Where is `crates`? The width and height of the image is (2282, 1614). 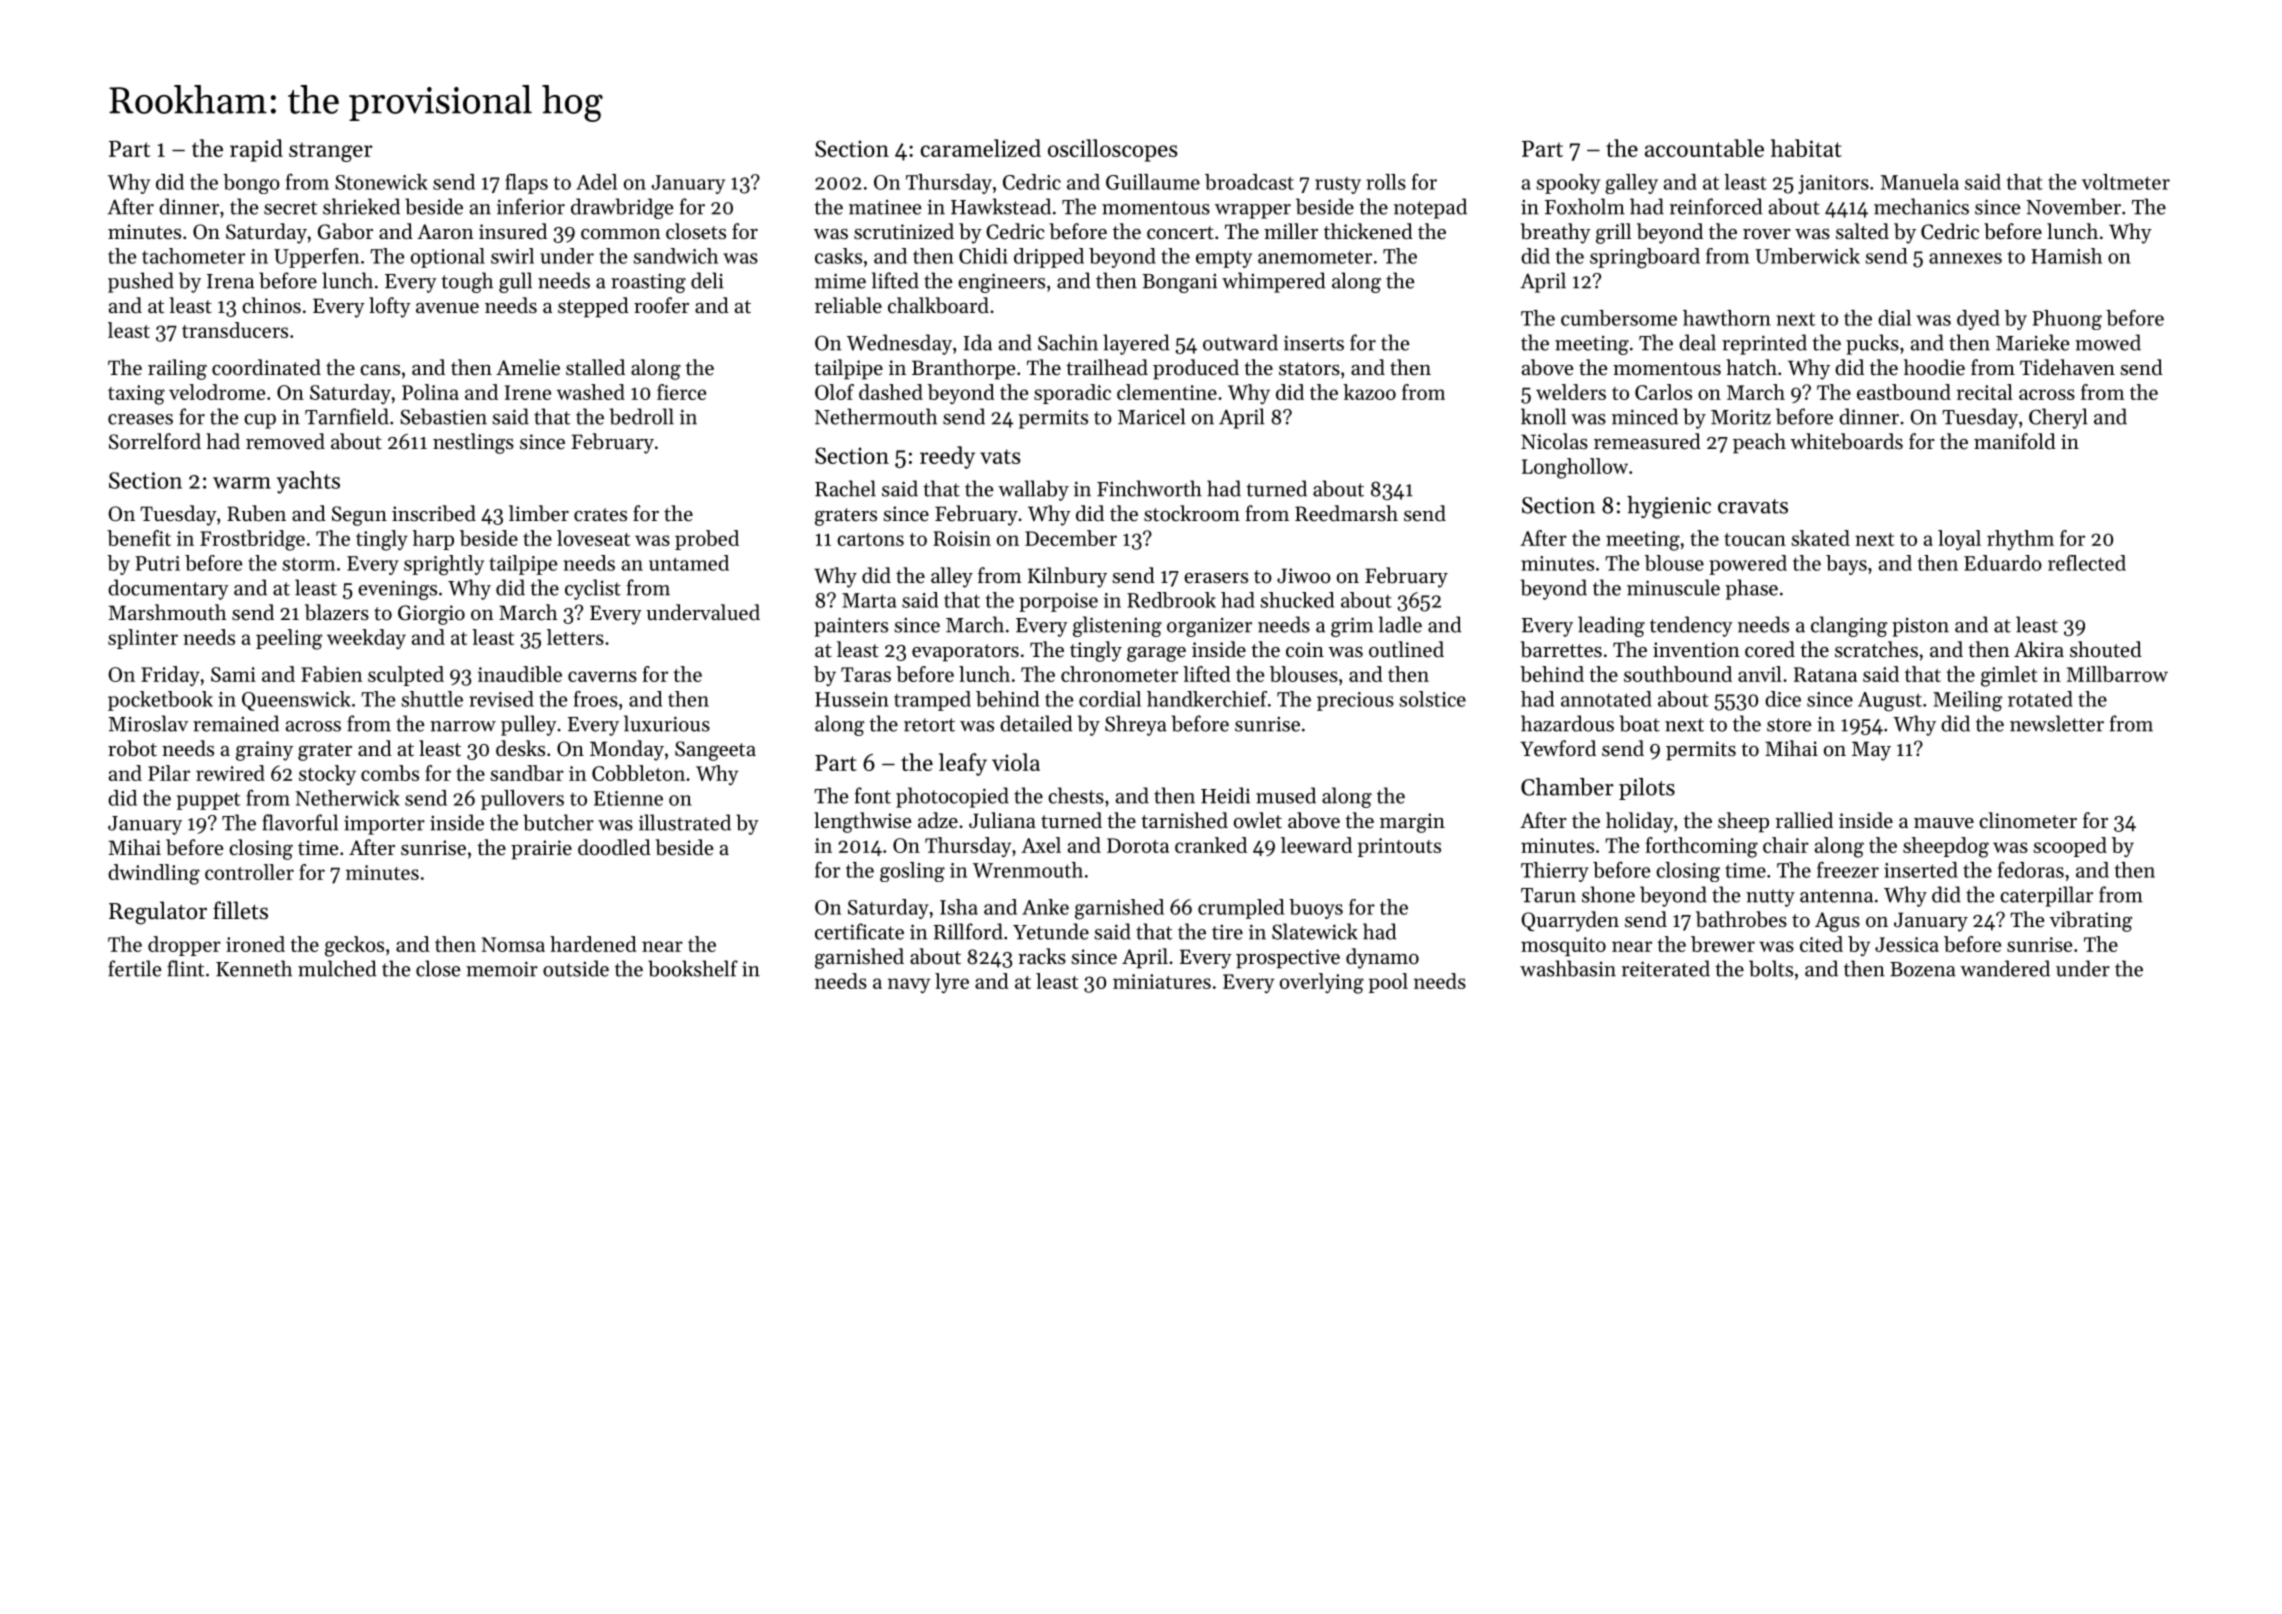 crates is located at coordinates (600, 515).
